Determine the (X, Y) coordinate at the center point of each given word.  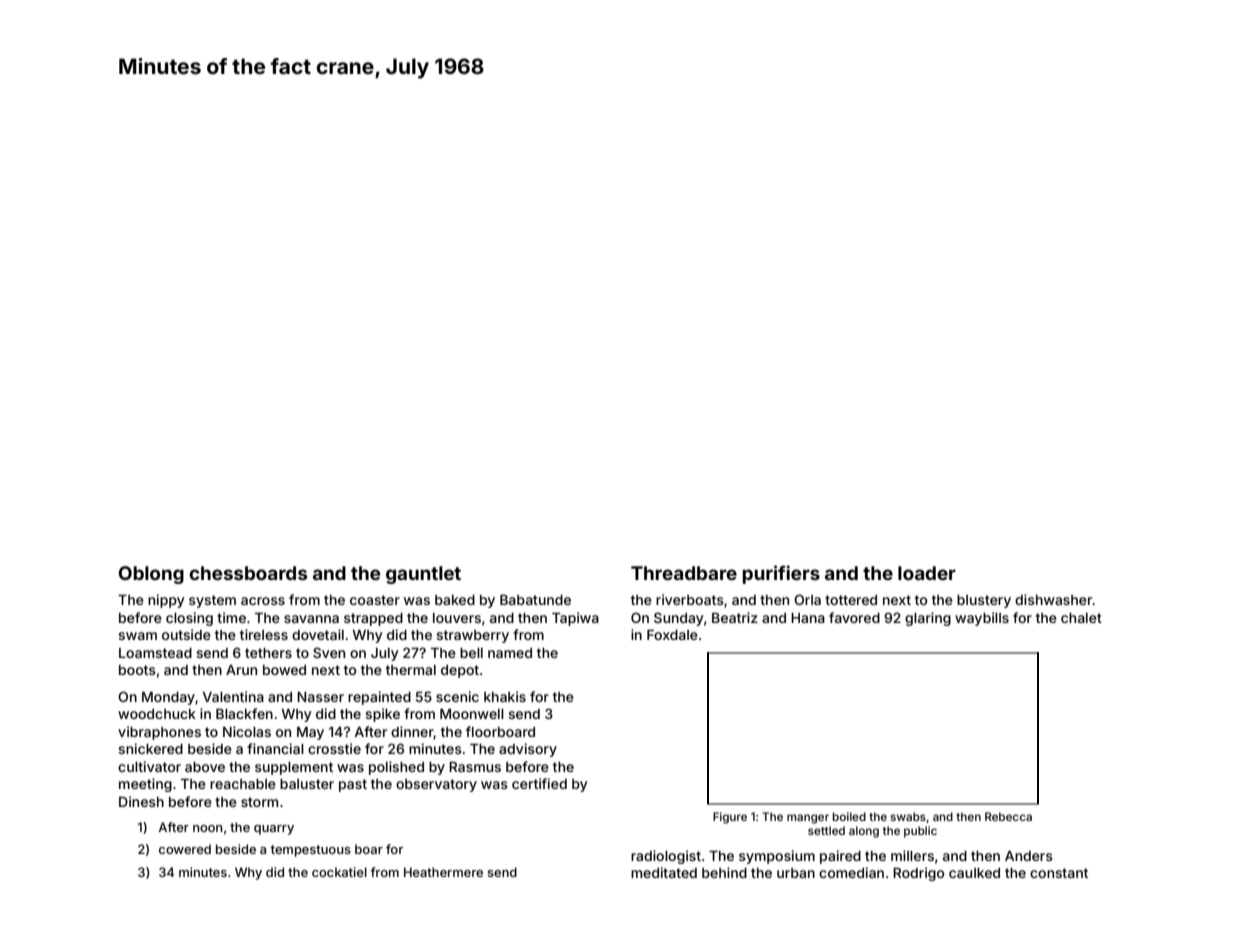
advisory (528, 750)
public (920, 832)
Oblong (151, 575)
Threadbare (684, 573)
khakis (505, 696)
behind (724, 872)
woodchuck (157, 714)
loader (927, 573)
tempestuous (310, 851)
